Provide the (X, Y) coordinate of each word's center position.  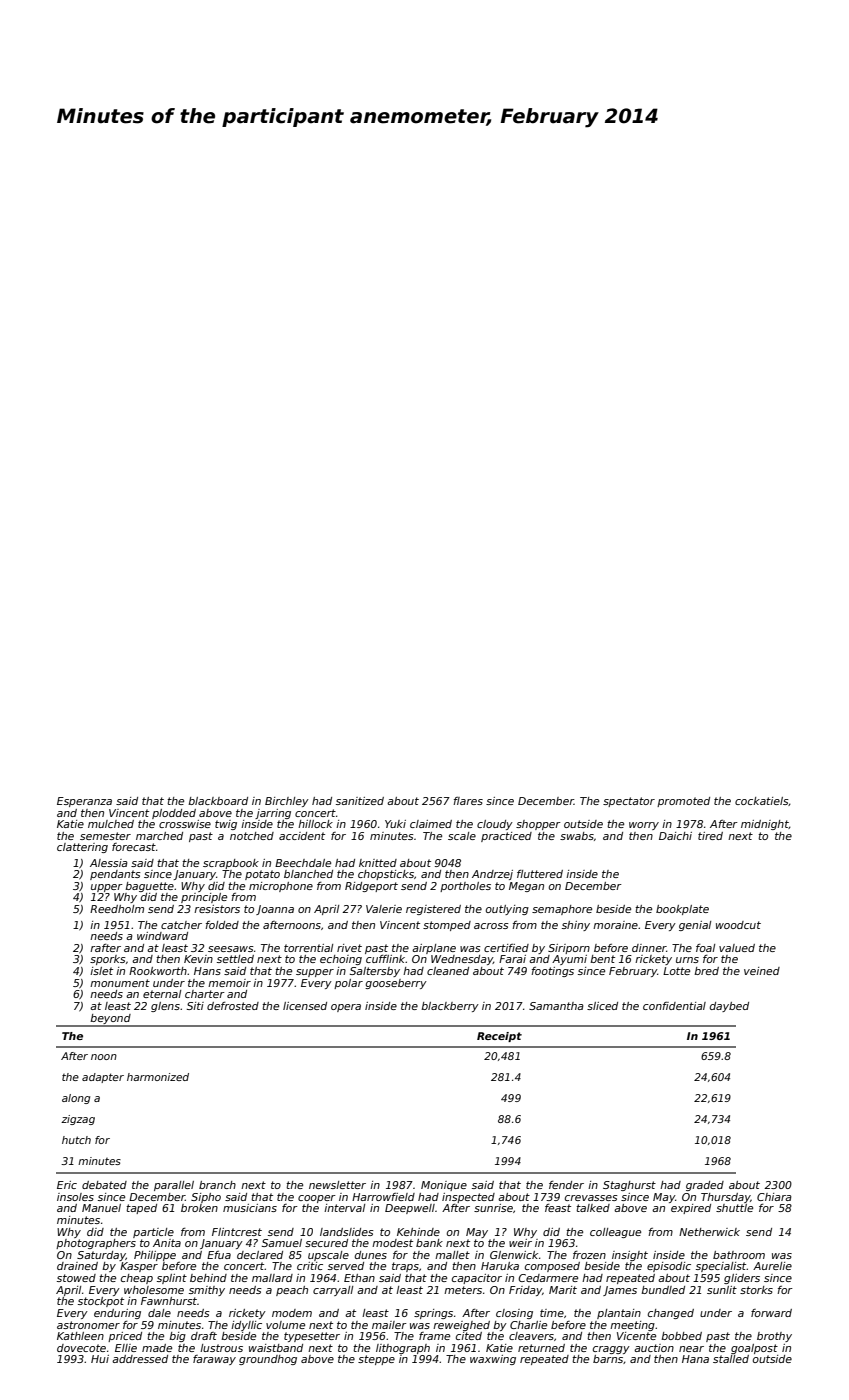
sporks (108, 960)
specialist (721, 1267)
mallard (272, 1278)
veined (762, 971)
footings (552, 972)
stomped (447, 926)
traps (405, 1267)
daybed (729, 1007)
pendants (115, 875)
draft (204, 1336)
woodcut (738, 925)
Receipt (499, 1037)
